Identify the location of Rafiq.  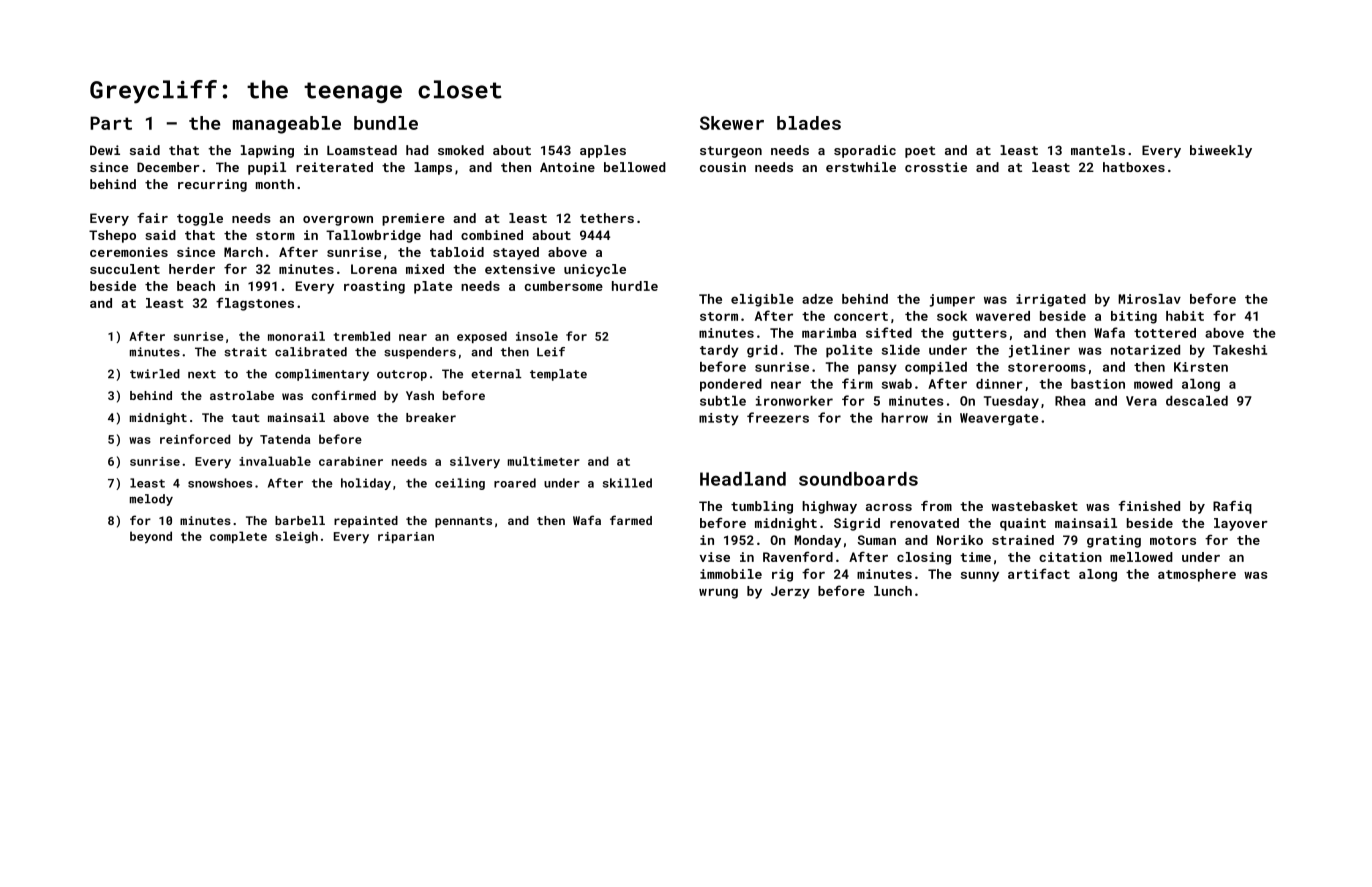
(1232, 507).
